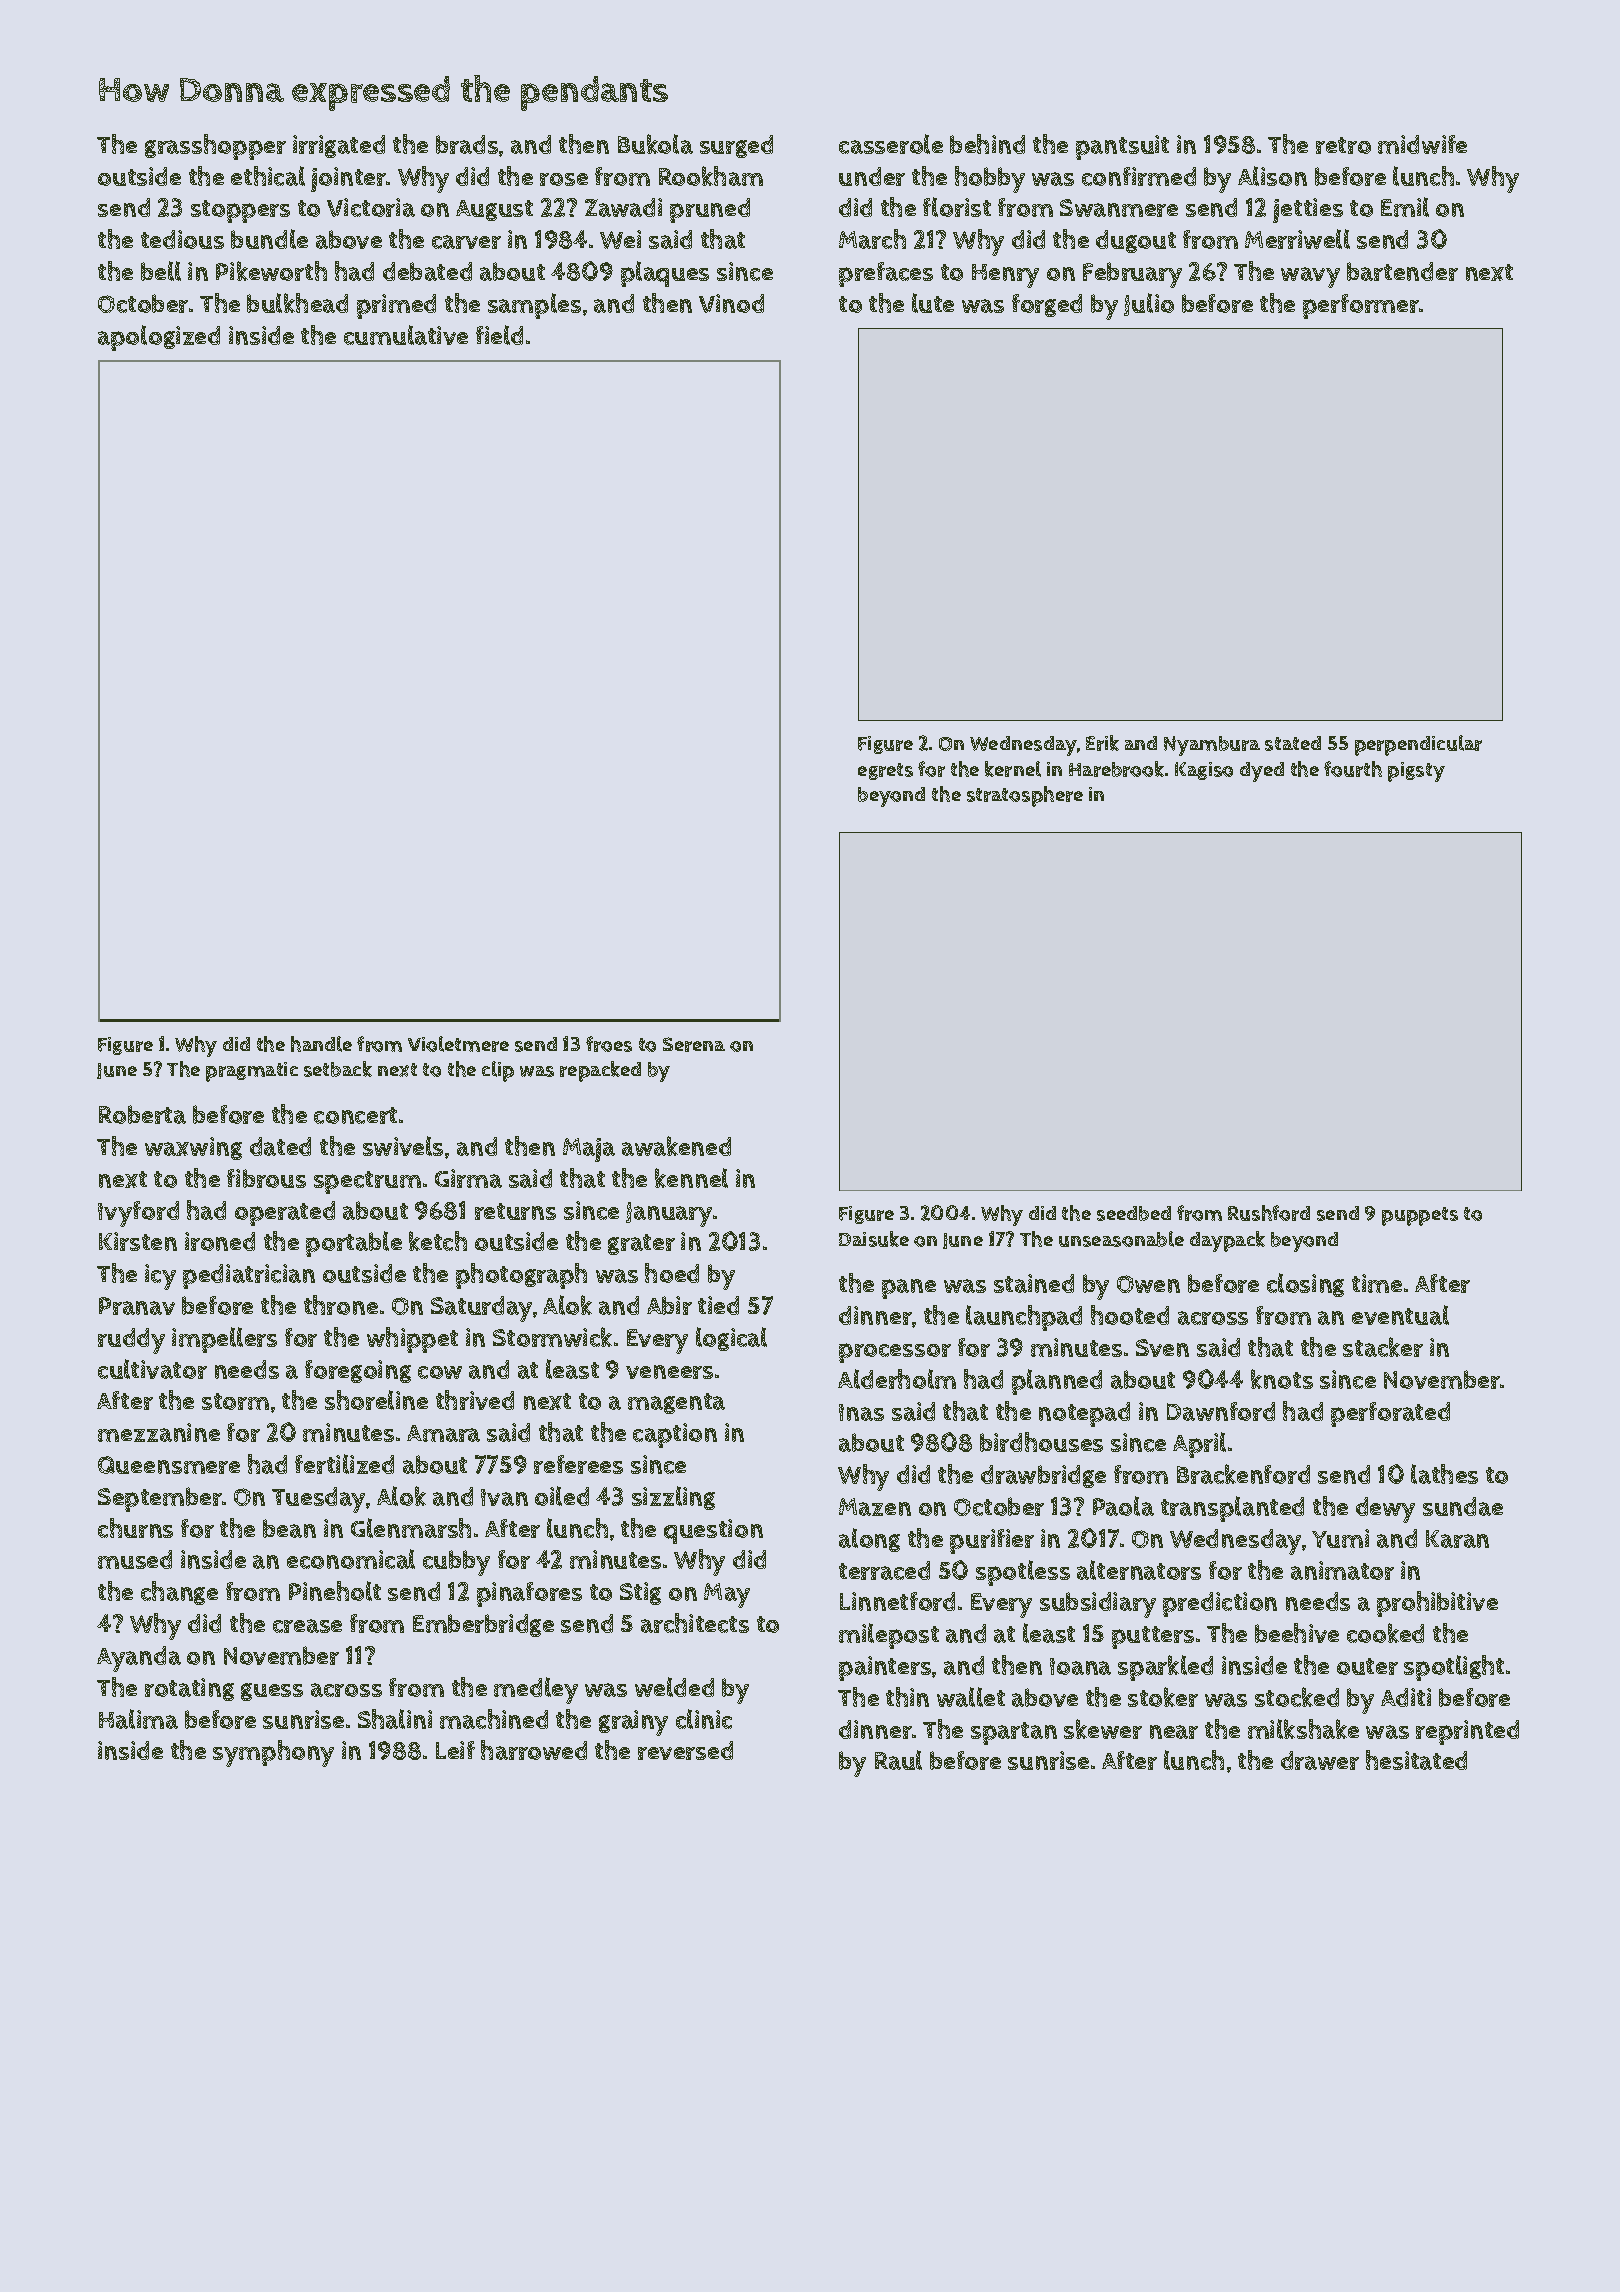 This screenshot has height=2292, width=1620. Describe the element at coordinates (458, 1044) in the screenshot. I see `Violetmere` at that location.
